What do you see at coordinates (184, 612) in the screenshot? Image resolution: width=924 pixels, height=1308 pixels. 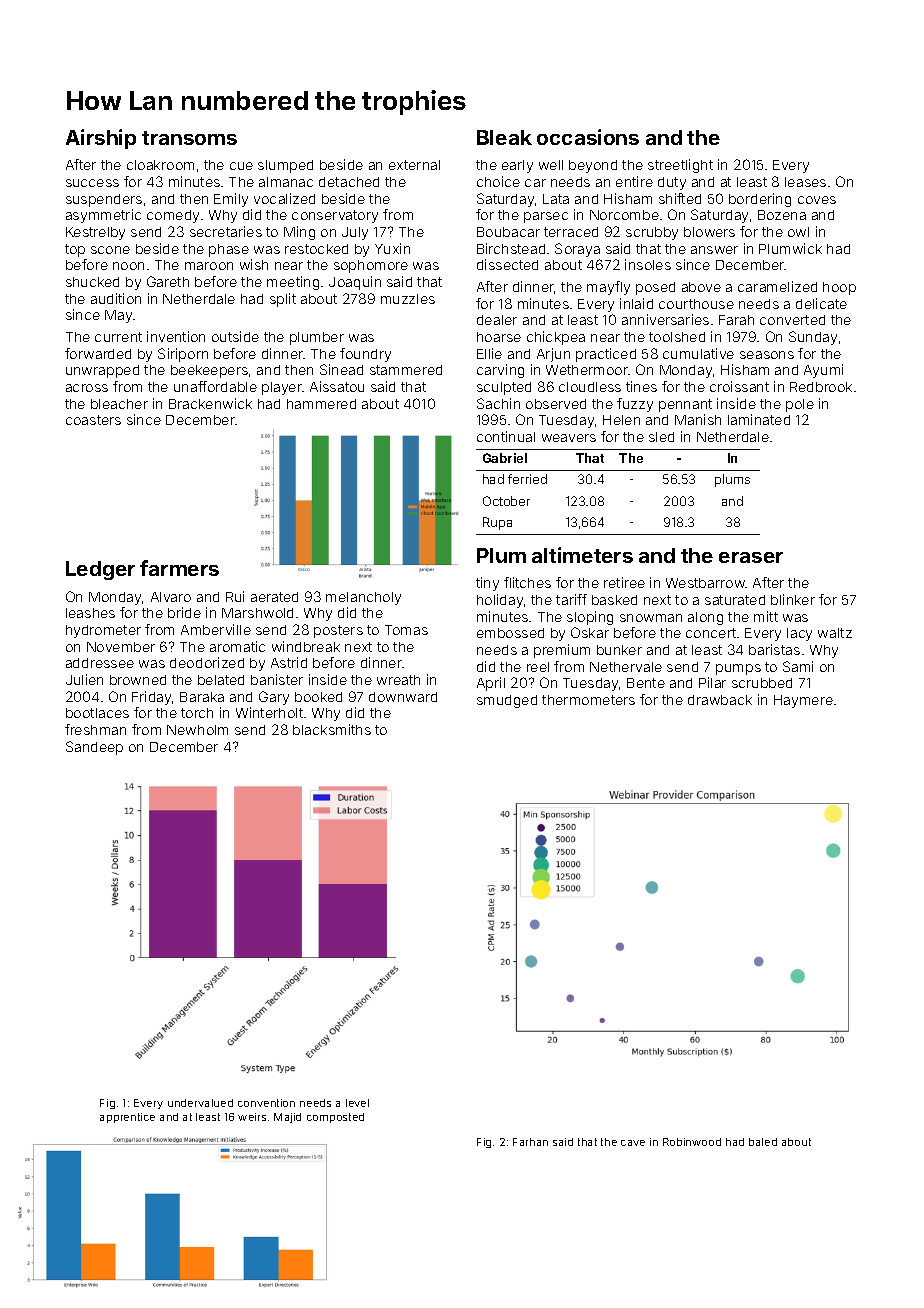 I see `bride` at bounding box center [184, 612].
